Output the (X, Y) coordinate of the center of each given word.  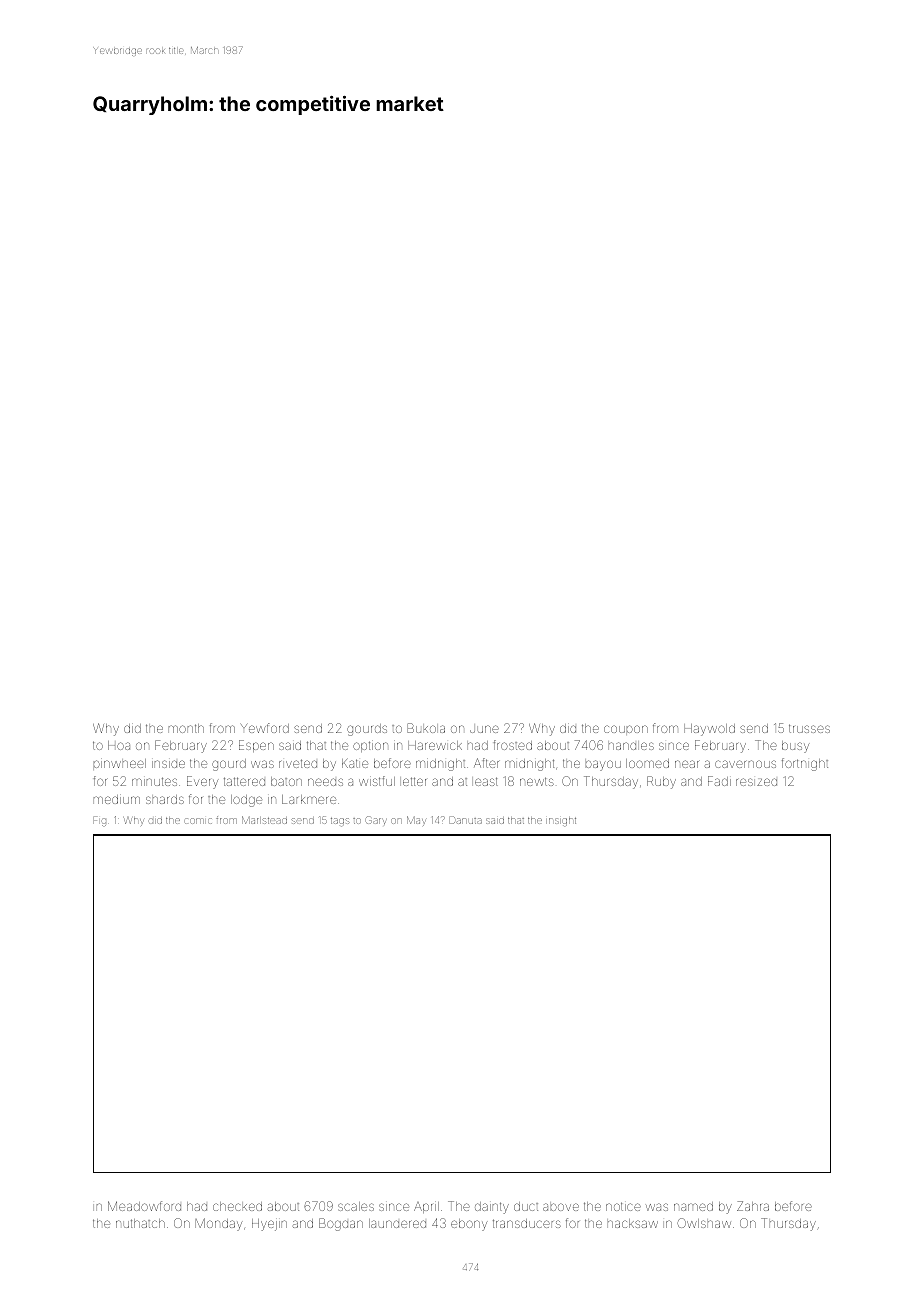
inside (168, 764)
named (693, 1206)
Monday (218, 1224)
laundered (397, 1223)
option (370, 746)
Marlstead (264, 820)
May (416, 821)
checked (237, 1206)
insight (561, 821)
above (561, 1207)
